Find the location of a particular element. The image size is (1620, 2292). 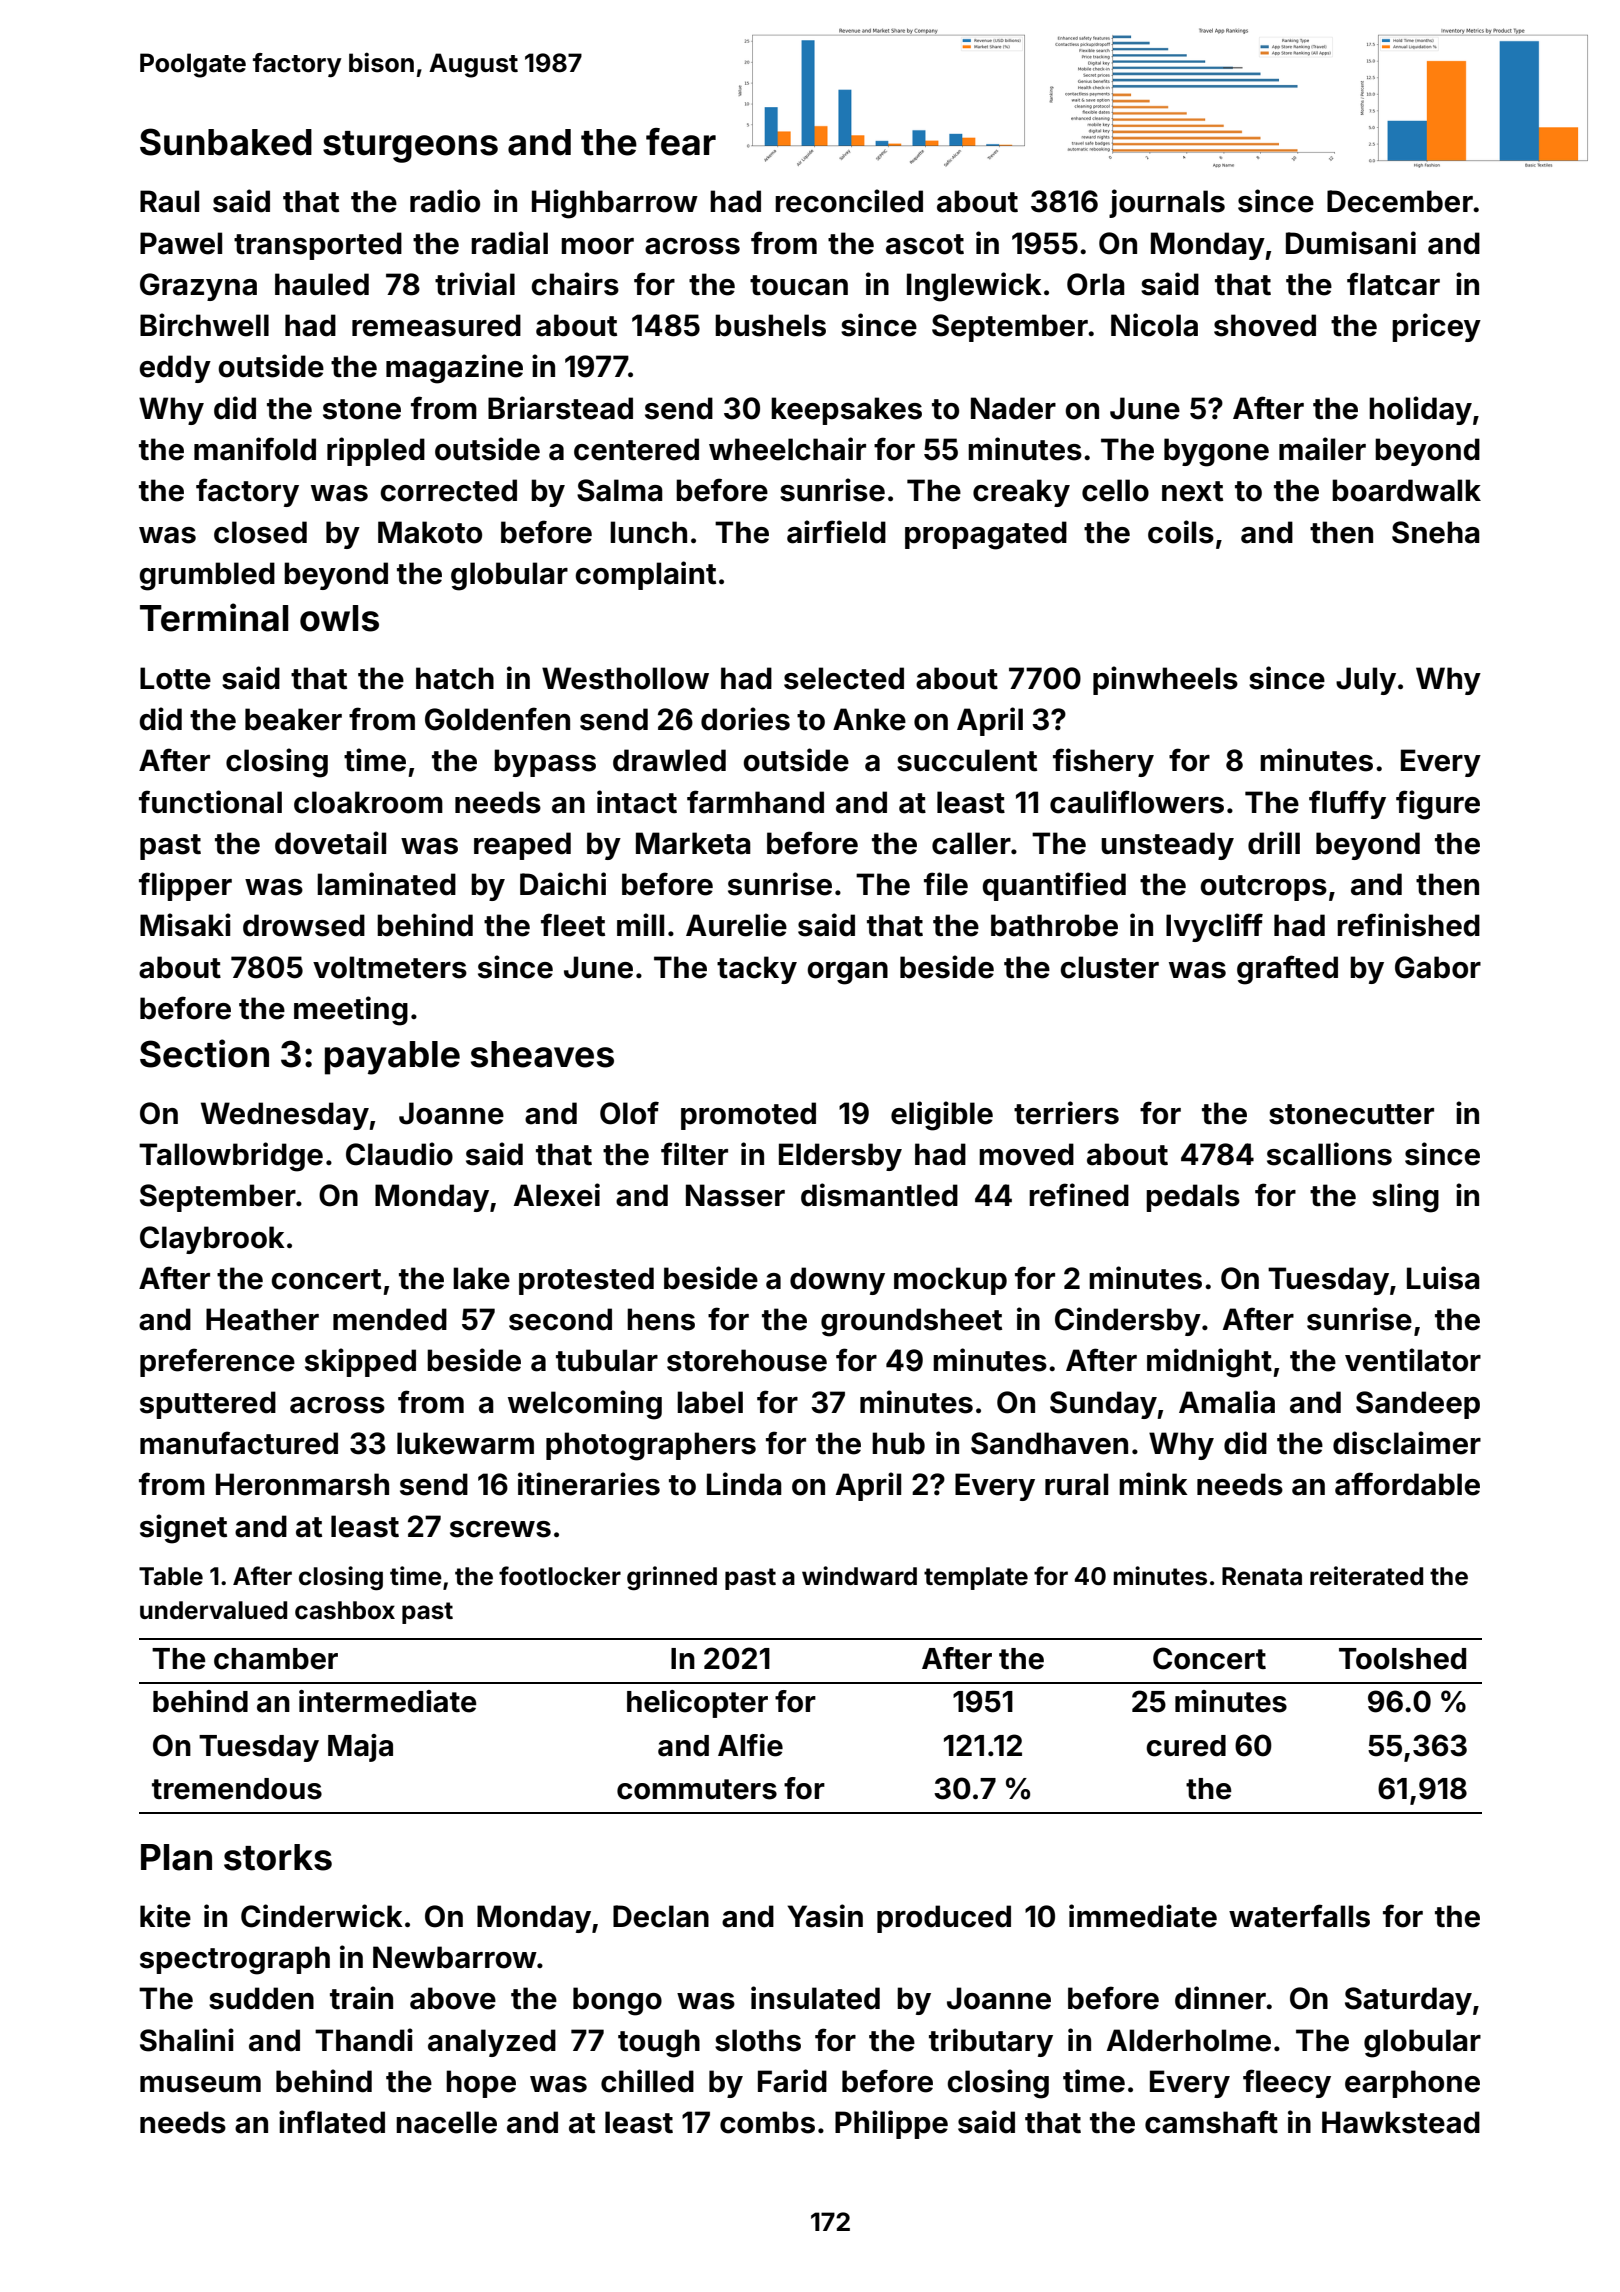

Heronmarsh is located at coordinates (302, 1484).
